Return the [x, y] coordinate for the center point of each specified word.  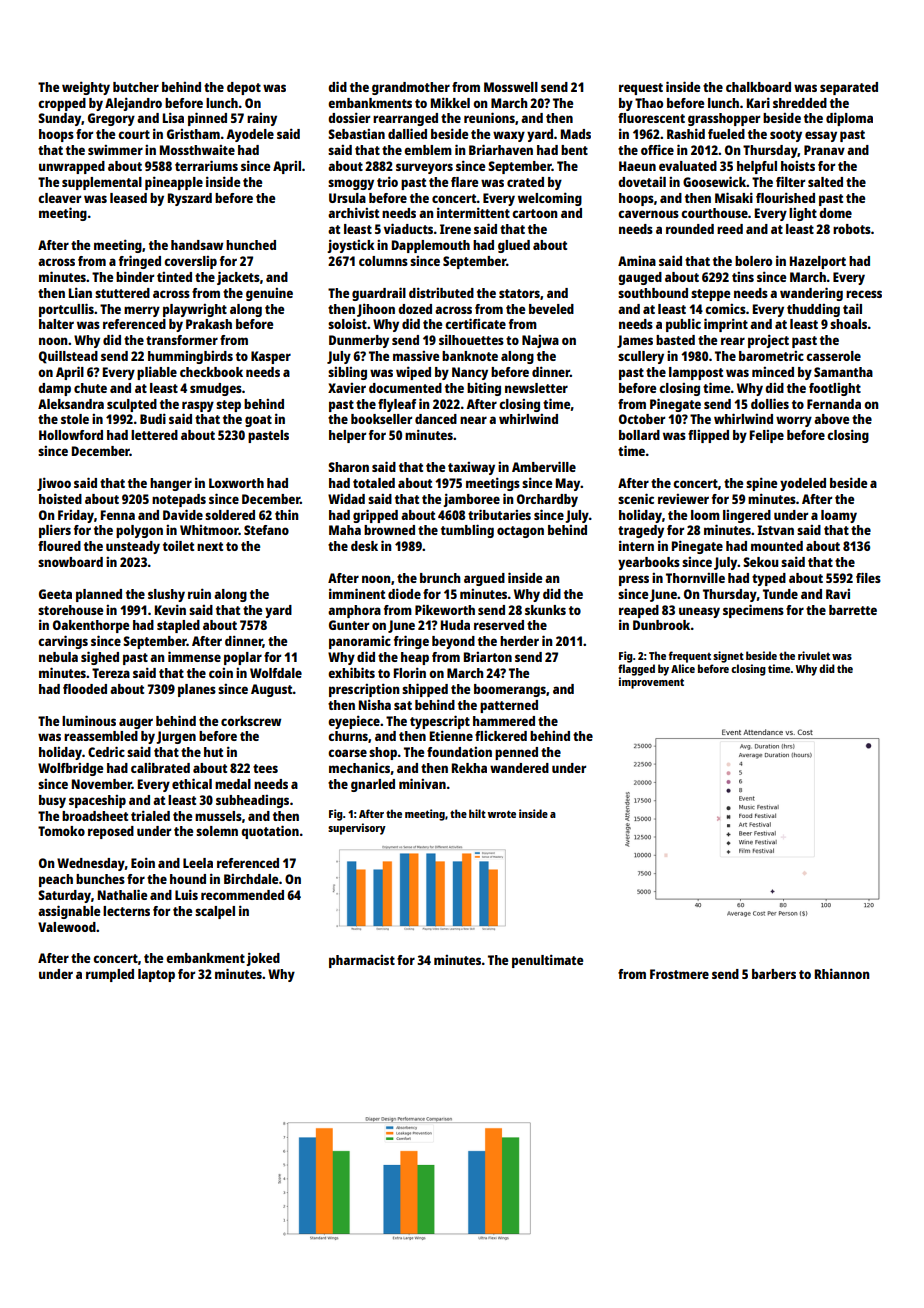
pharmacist [362, 961]
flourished [785, 197]
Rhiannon [842, 973]
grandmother [411, 88]
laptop [156, 975]
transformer [182, 340]
